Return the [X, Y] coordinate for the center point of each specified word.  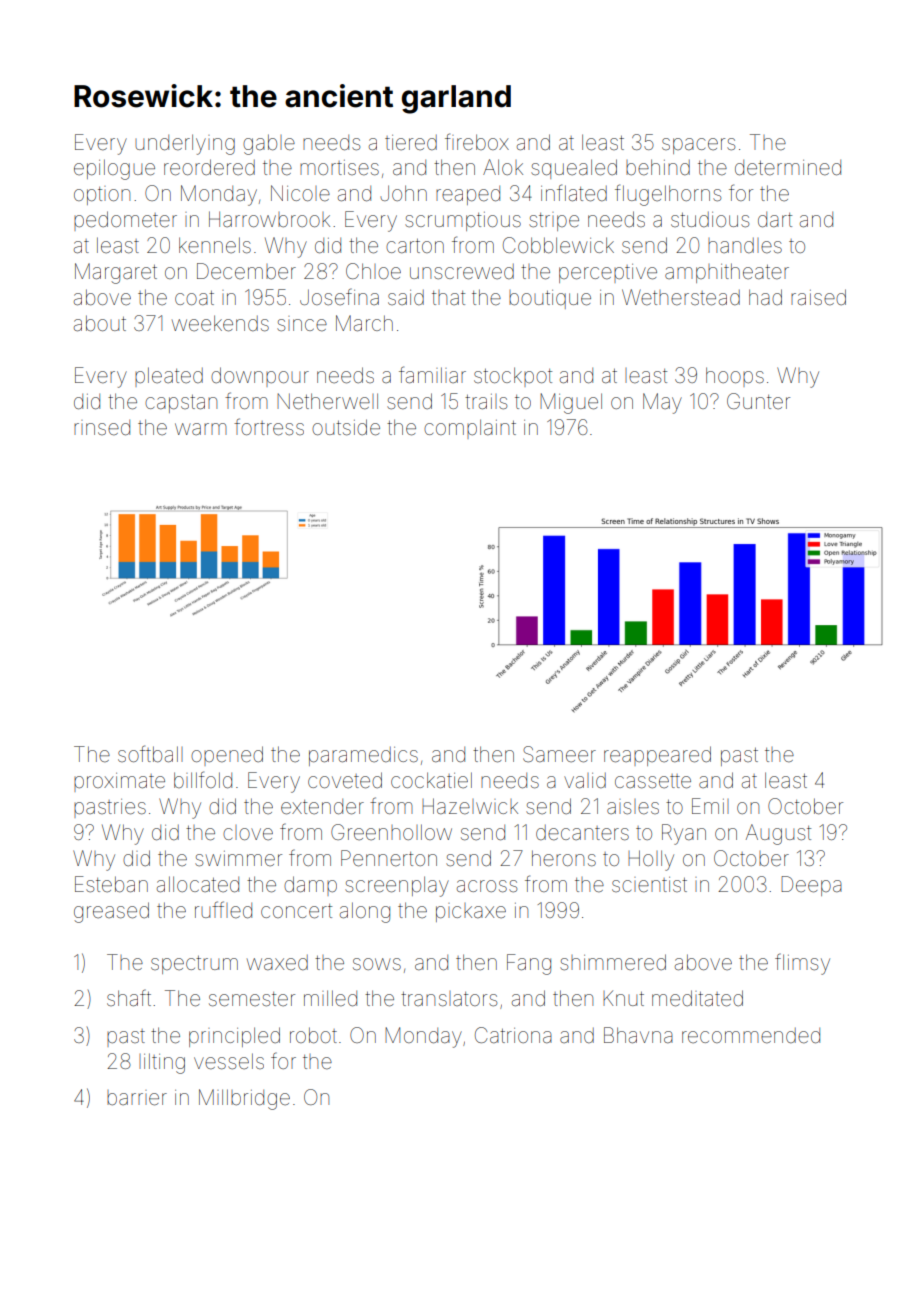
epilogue [114, 169]
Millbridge [244, 1099]
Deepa [811, 886]
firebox [477, 142]
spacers [698, 146]
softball [150, 753]
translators [449, 998]
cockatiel [431, 780]
